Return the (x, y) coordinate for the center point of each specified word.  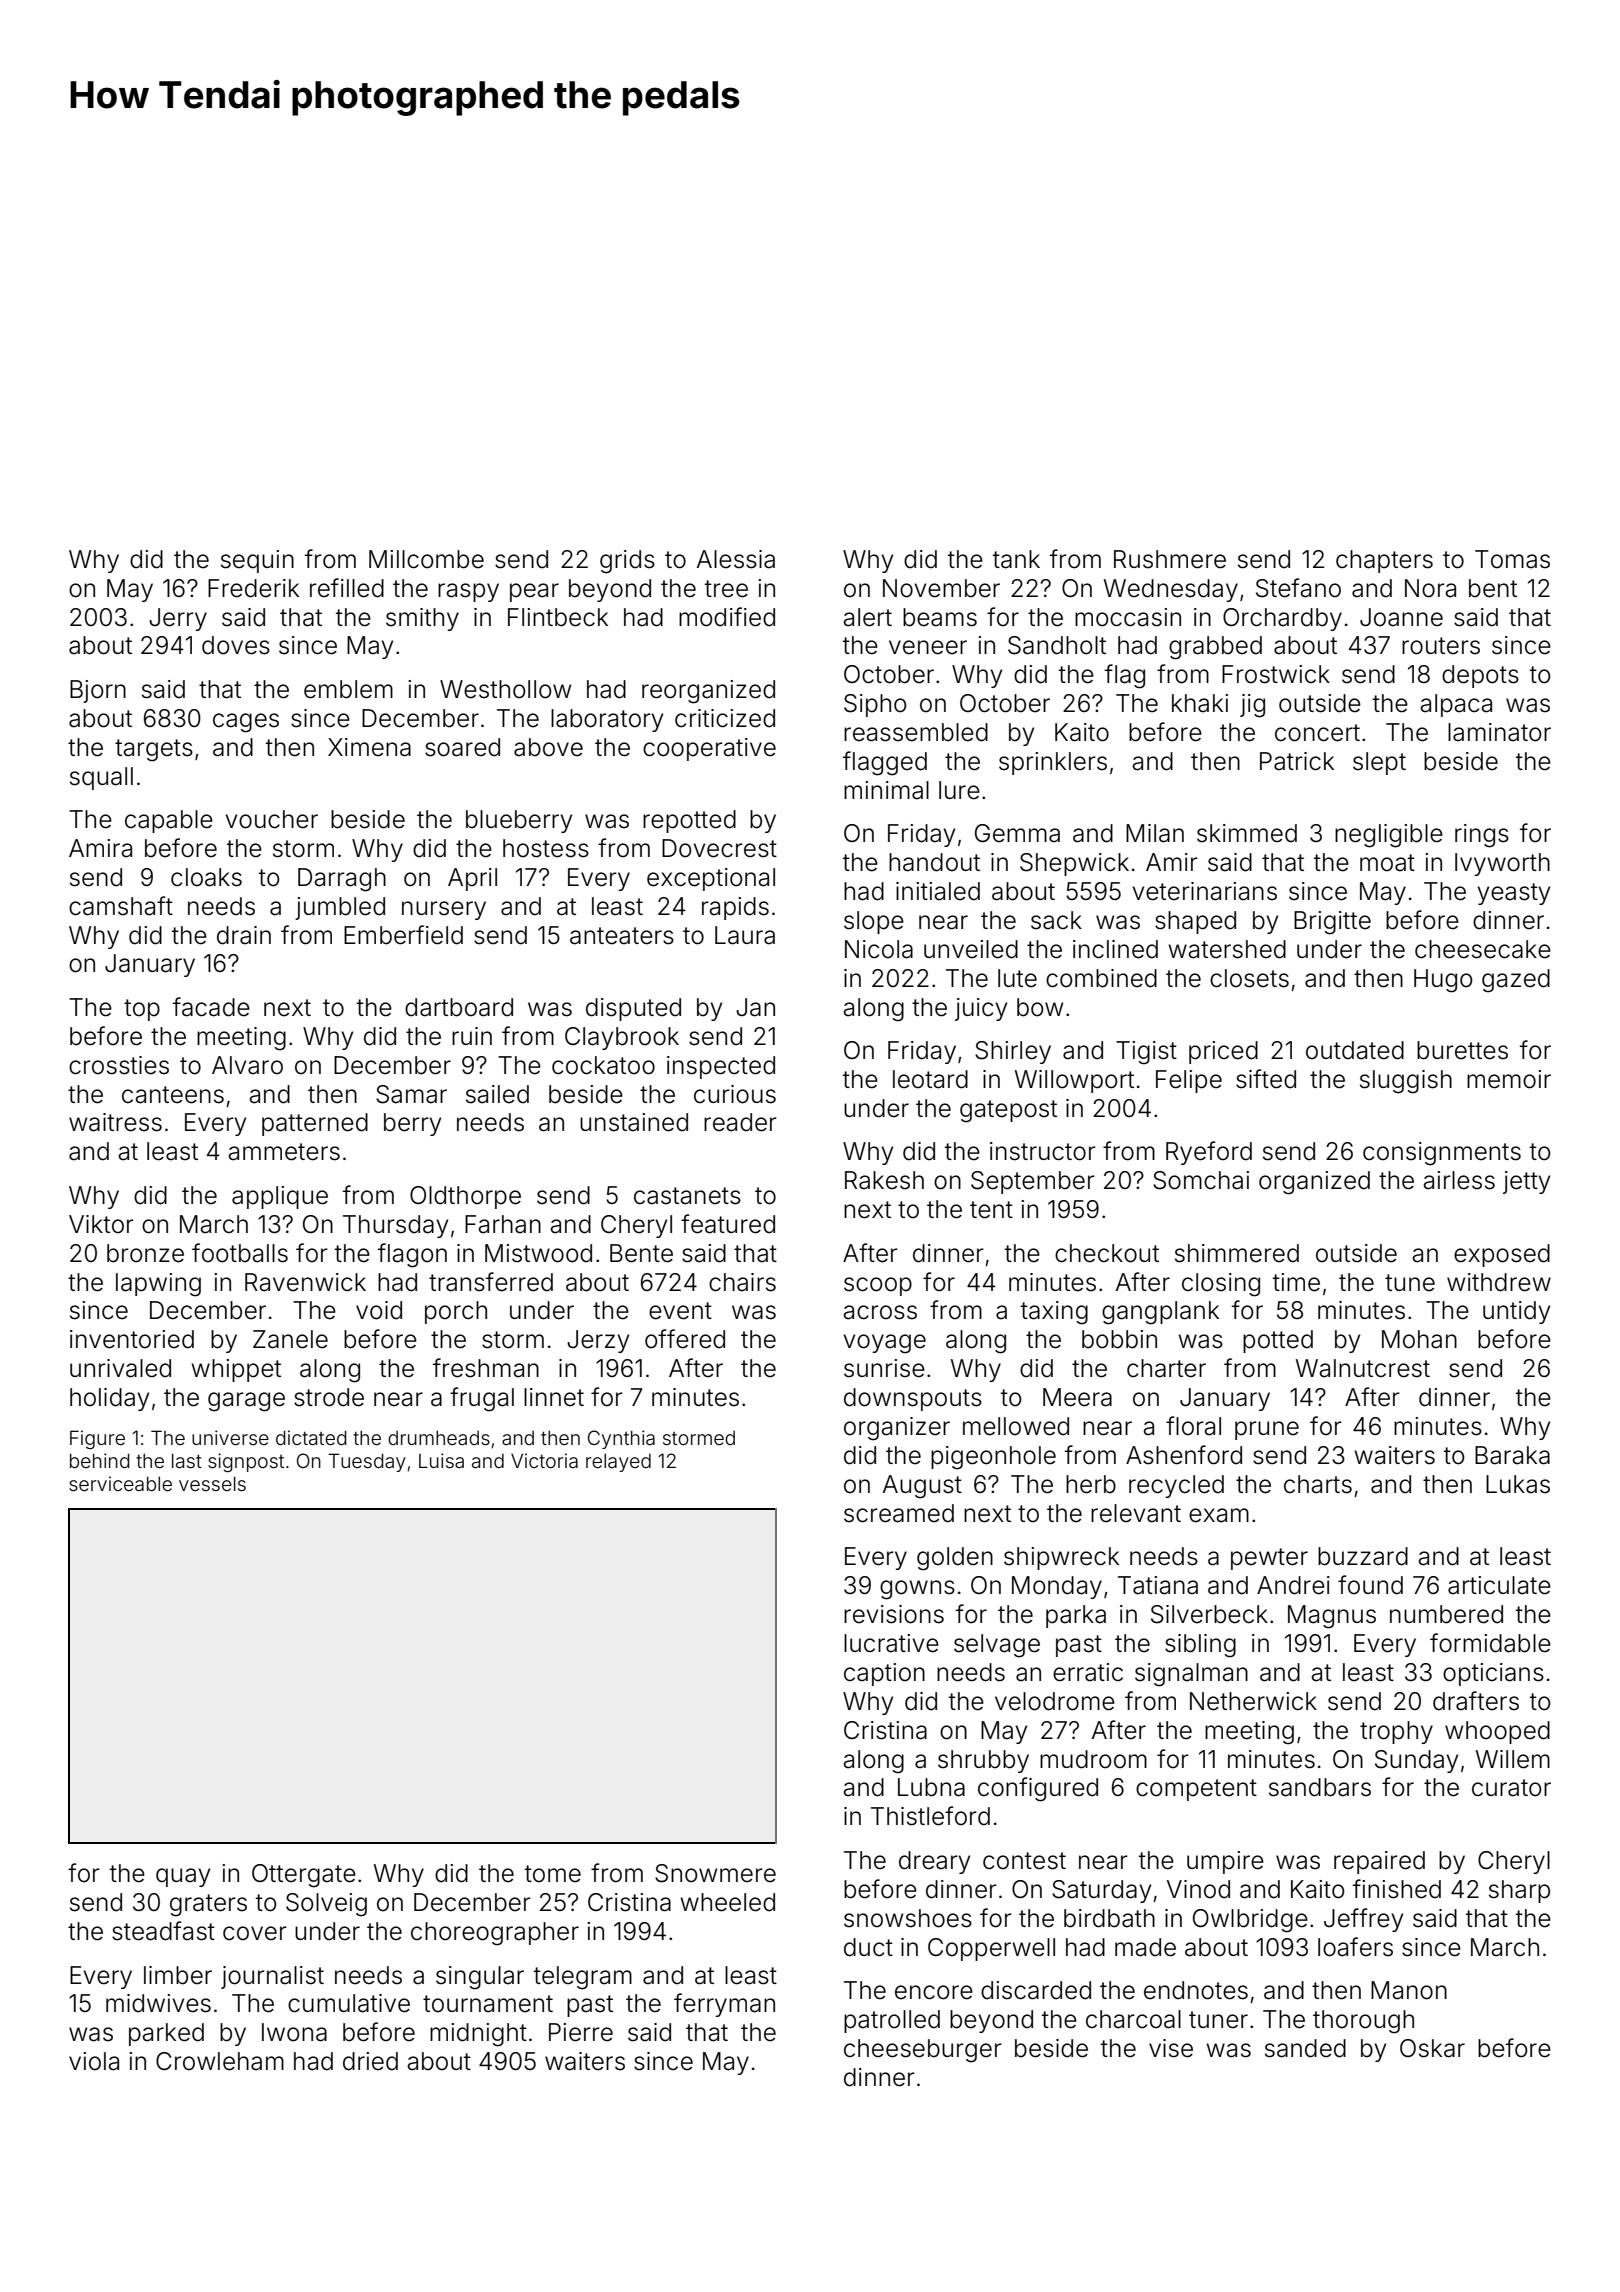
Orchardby (1282, 619)
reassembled (916, 732)
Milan (1155, 833)
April (472, 879)
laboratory (607, 720)
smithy (422, 619)
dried (370, 2061)
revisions (894, 1614)
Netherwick (1253, 1701)
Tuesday (367, 1462)
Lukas (1518, 1484)
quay (183, 1877)
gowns (917, 1590)
